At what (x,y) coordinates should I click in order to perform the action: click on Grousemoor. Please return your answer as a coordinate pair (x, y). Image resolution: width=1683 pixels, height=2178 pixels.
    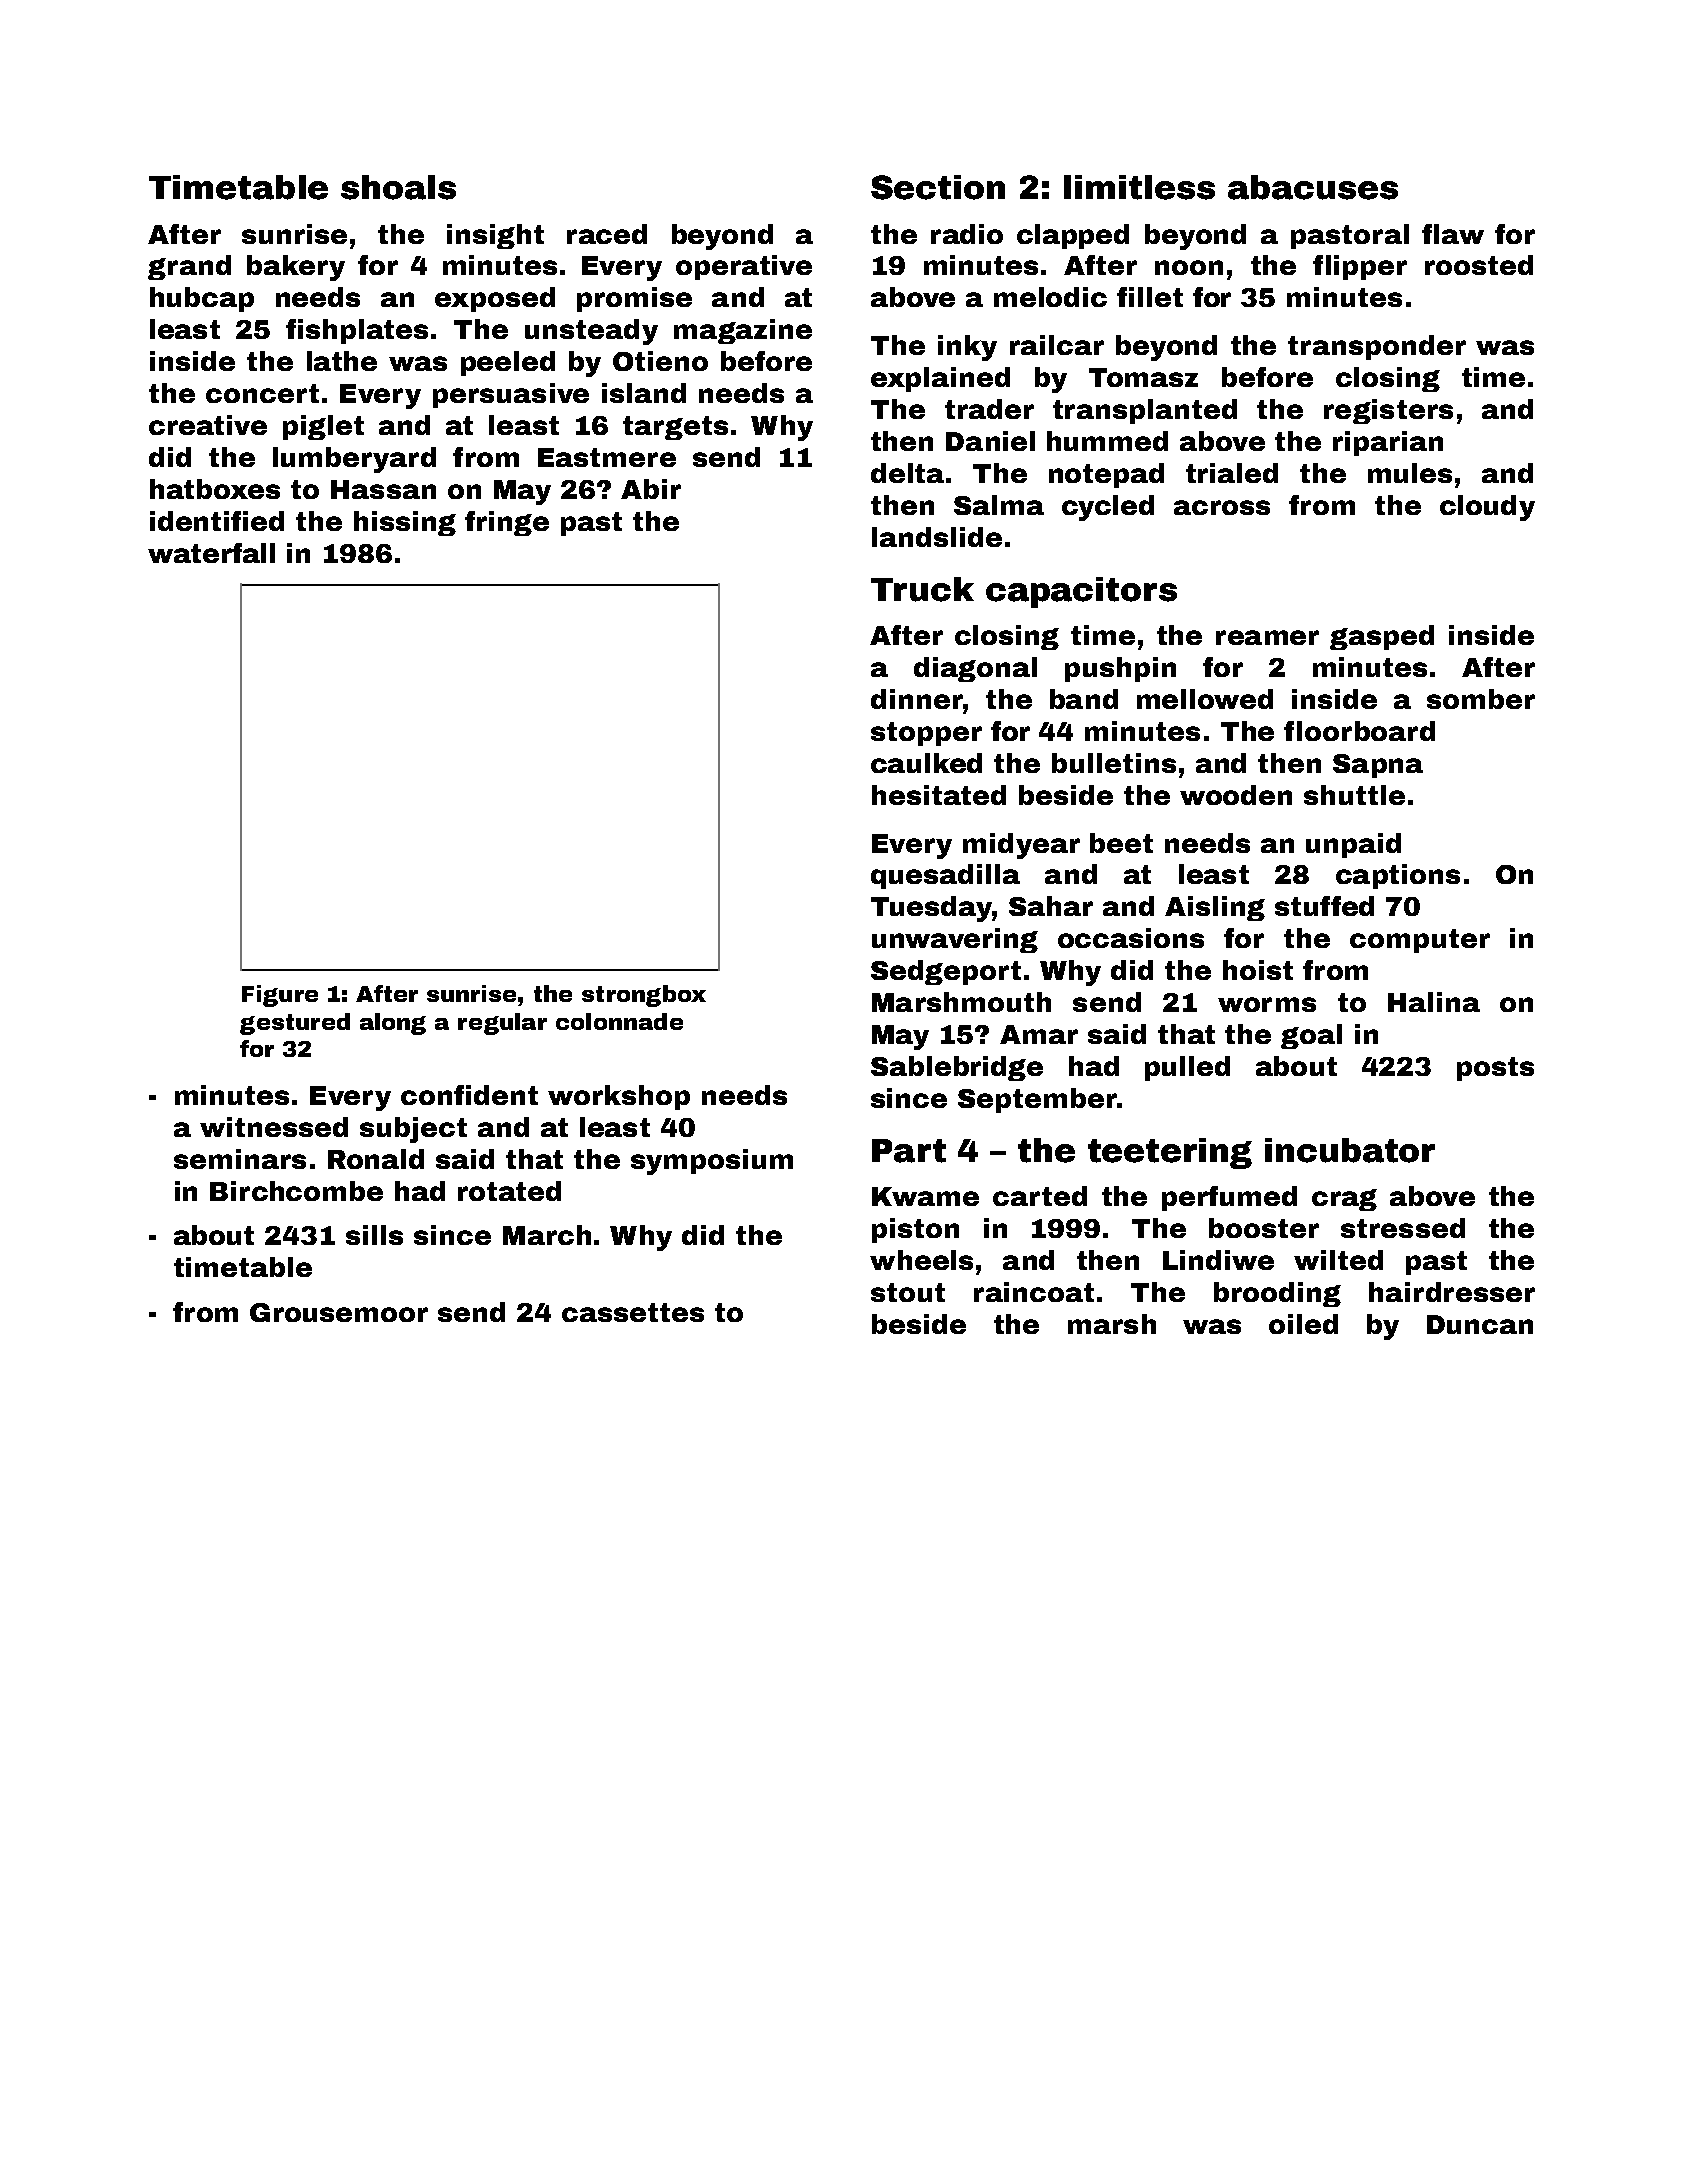
    Looking at the image, I should click on (339, 1312).
